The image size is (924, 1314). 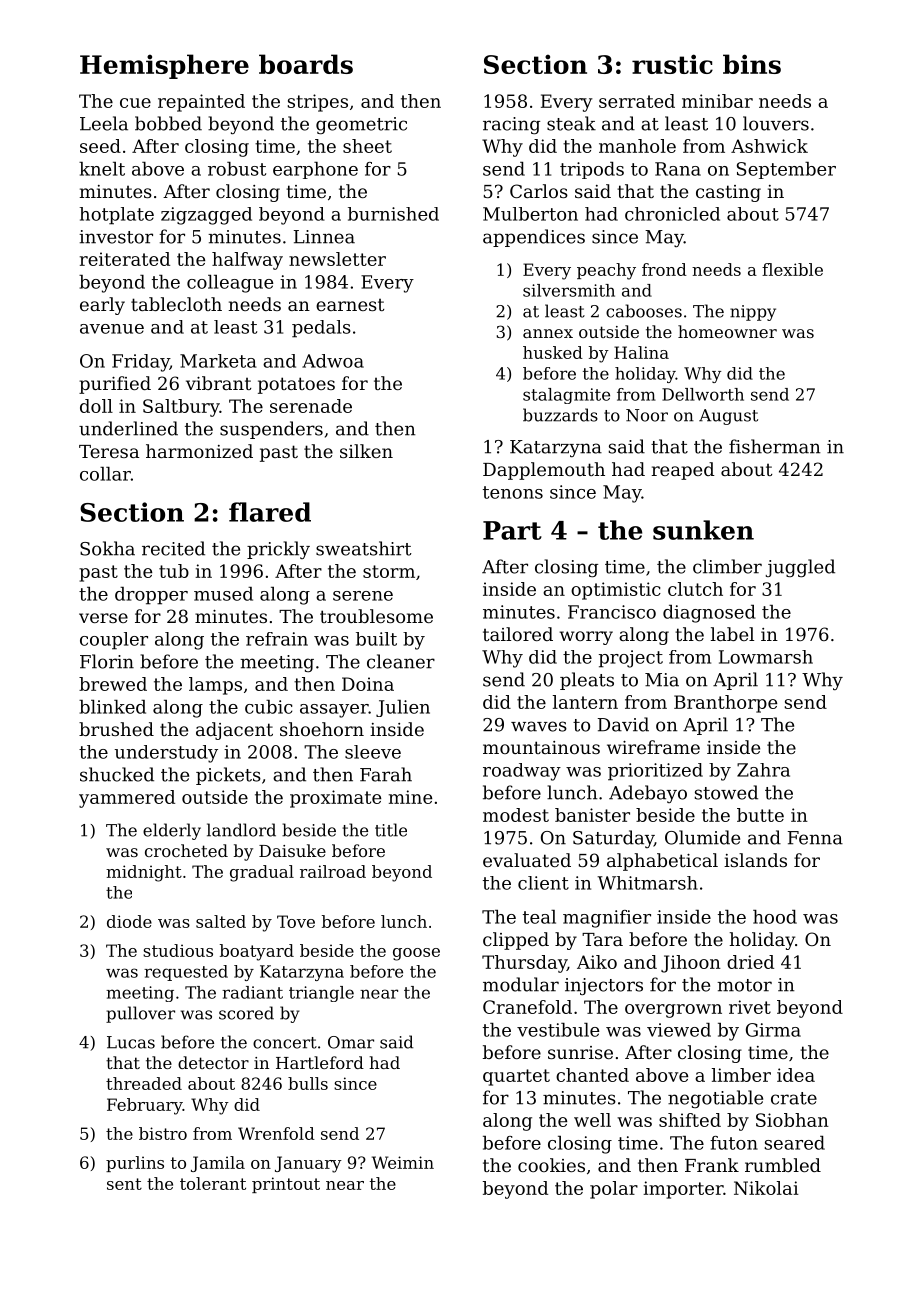 I want to click on negotiable, so click(x=715, y=1099).
